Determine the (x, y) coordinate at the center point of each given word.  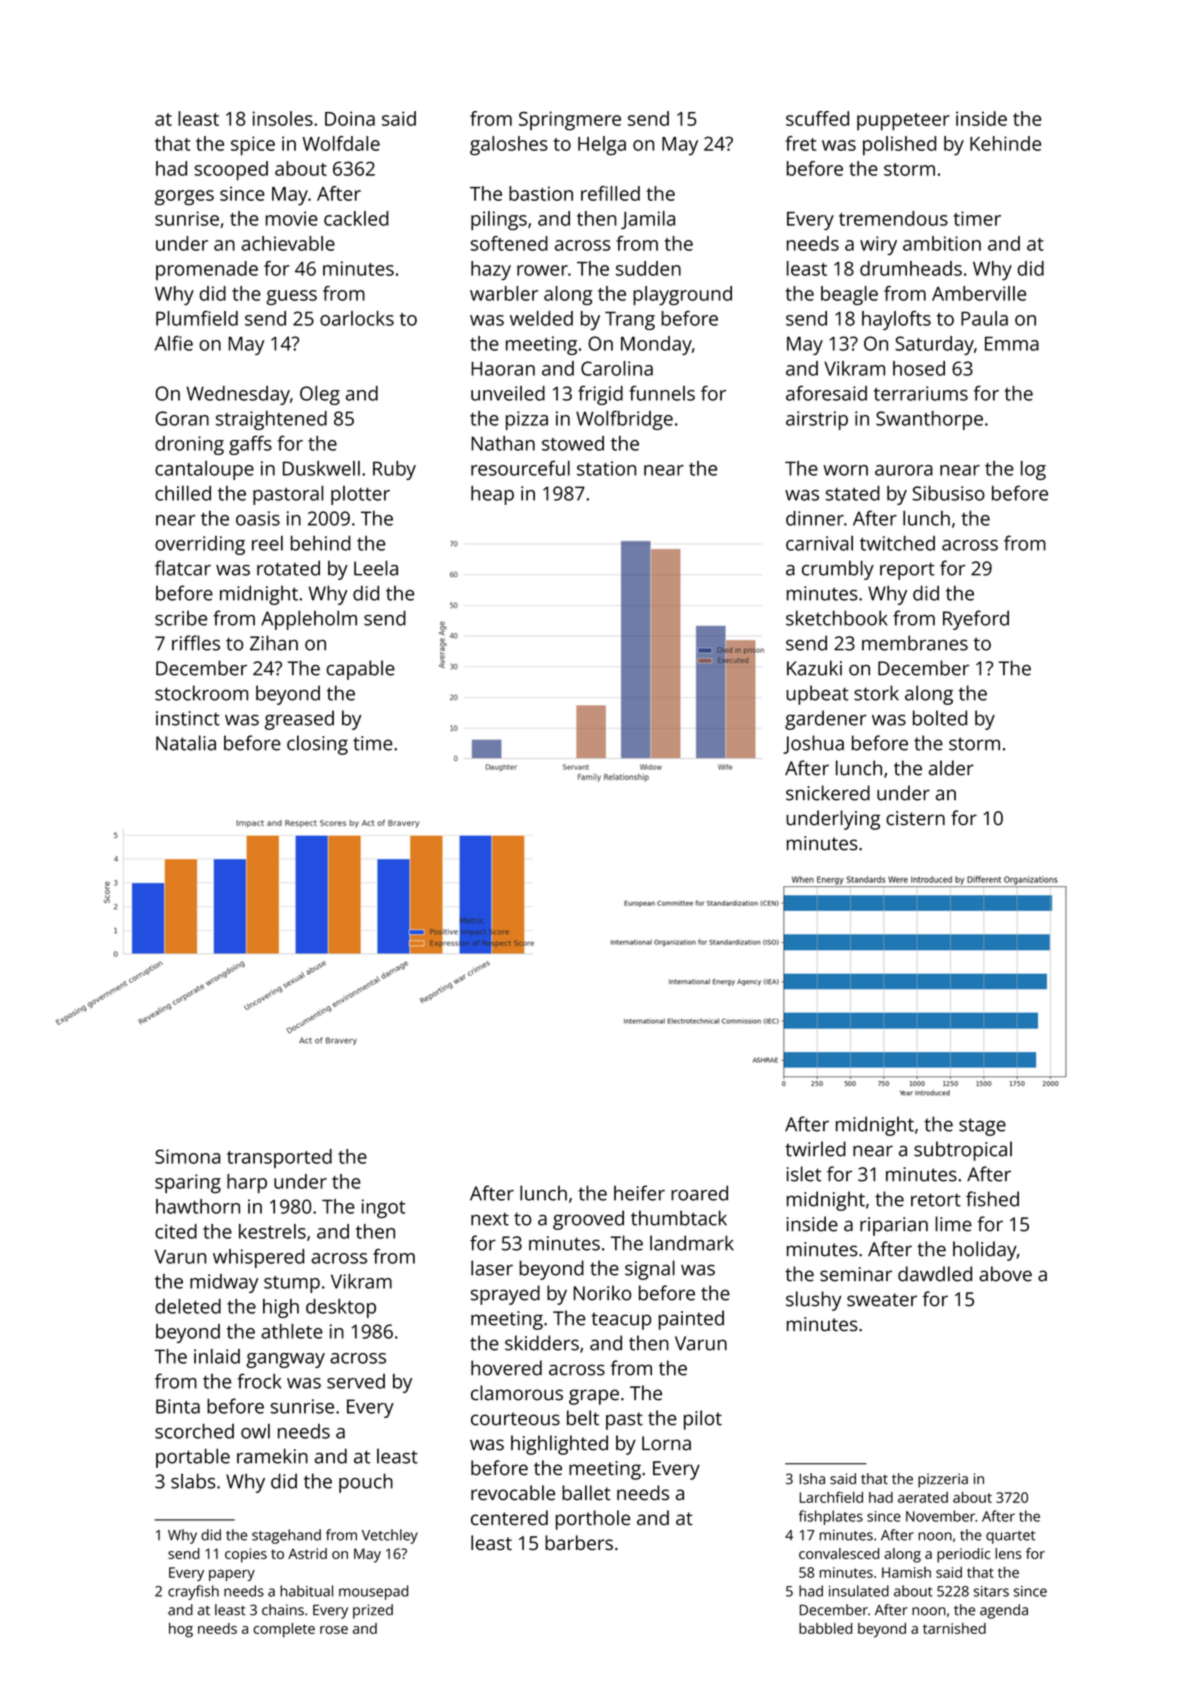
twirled (815, 1149)
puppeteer (903, 122)
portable (193, 1458)
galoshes (509, 146)
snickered (828, 793)
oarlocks (357, 318)
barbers (579, 1542)
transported (279, 1158)
